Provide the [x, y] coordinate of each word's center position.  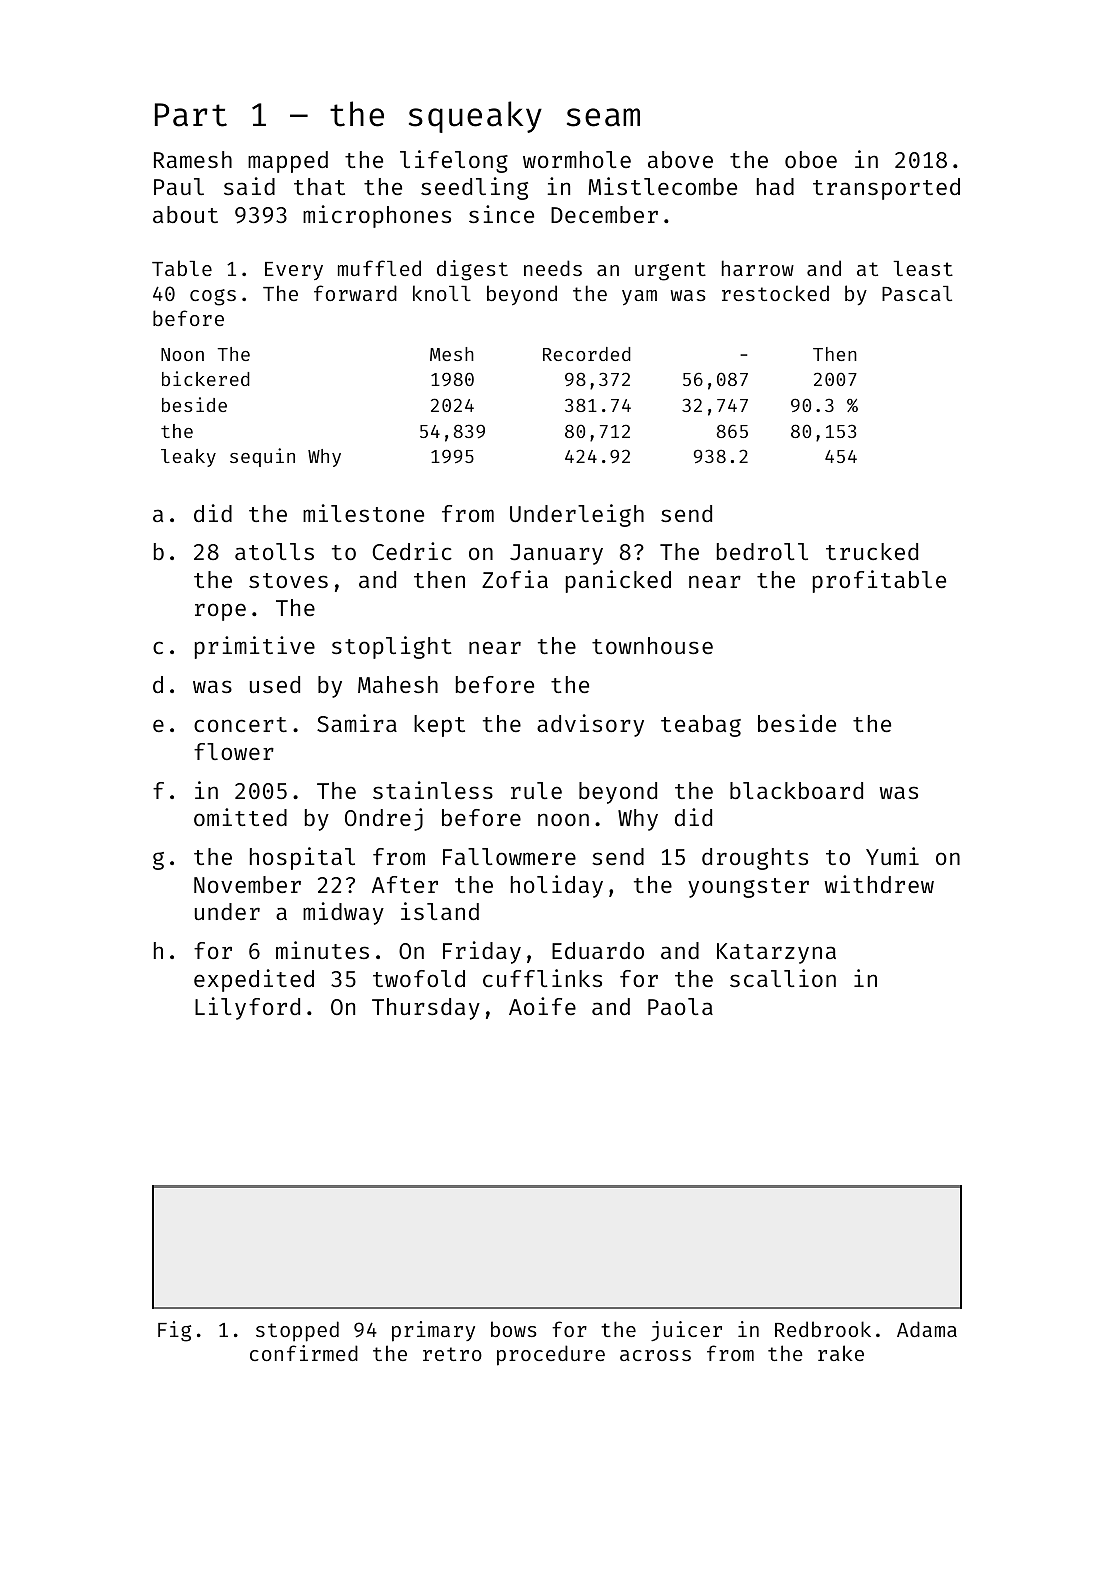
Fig [174, 1331]
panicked [618, 581]
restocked [775, 293]
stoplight [392, 647]
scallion [783, 978]
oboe [811, 159]
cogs [213, 297]
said [249, 186]
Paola [680, 1006]
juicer [686, 1331]
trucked [872, 551]
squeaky [475, 117]
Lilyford [247, 1008]
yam [639, 297]
